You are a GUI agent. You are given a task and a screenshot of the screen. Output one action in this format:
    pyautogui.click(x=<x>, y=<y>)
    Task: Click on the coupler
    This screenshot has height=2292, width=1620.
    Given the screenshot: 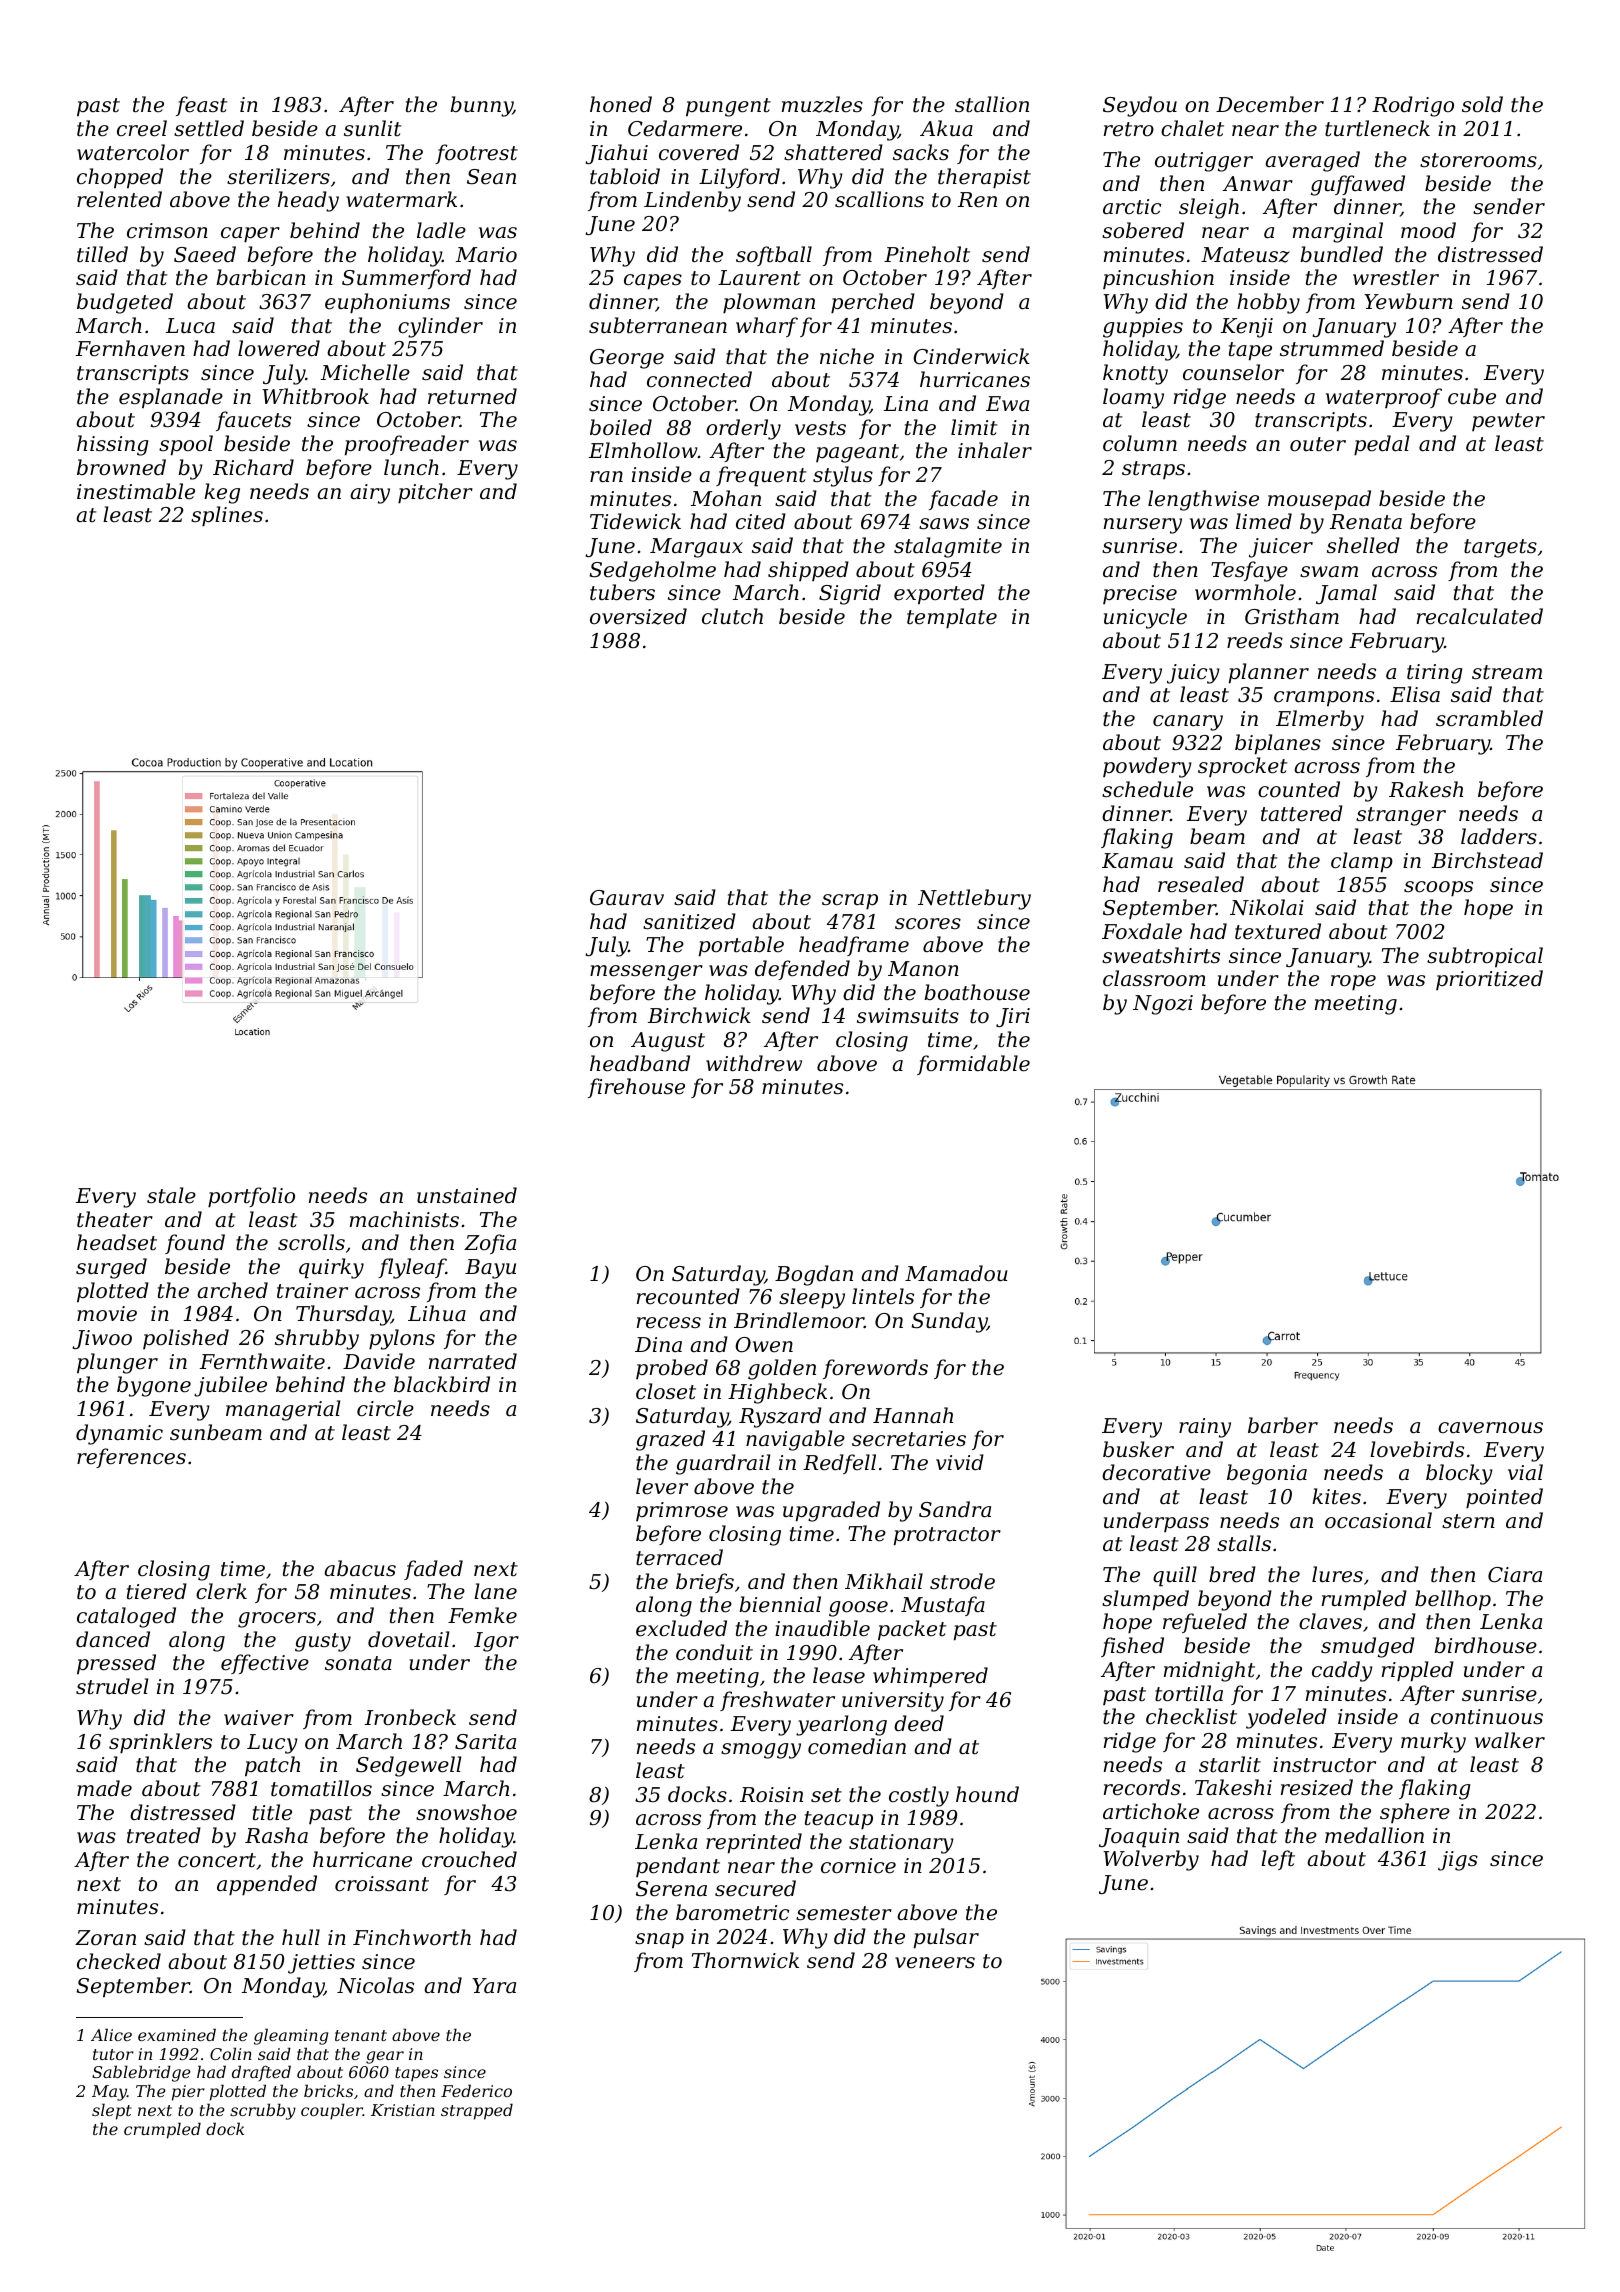 What is the action you would take?
    pyautogui.click(x=332, y=2111)
